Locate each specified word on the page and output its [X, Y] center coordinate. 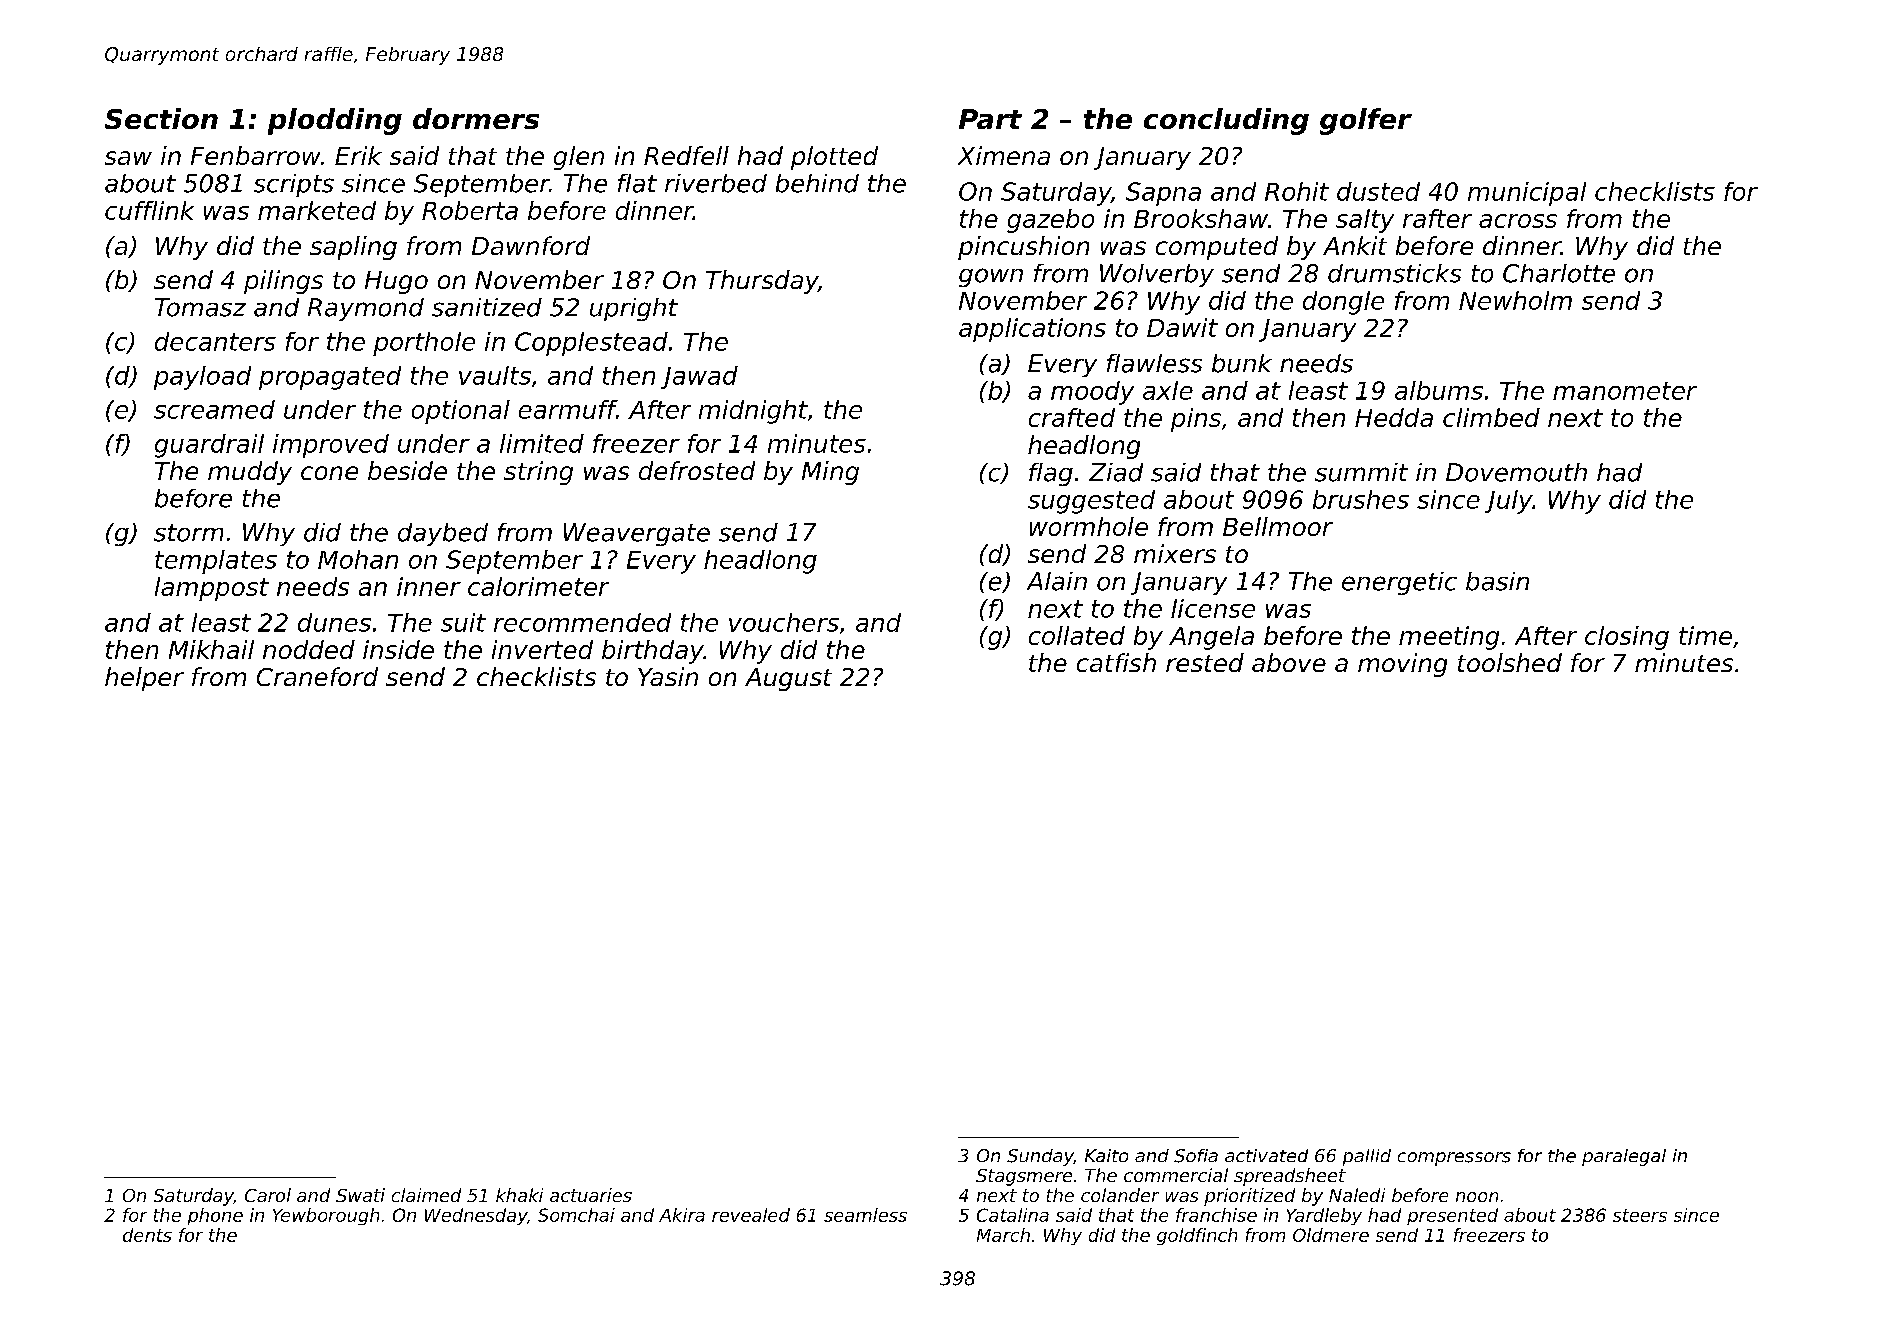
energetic [1399, 583]
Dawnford [531, 245]
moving [1402, 665]
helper [144, 679]
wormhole [1089, 526]
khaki [519, 1195]
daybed [443, 534]
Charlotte [1559, 273]
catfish [1116, 662]
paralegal [1624, 1157]
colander [1120, 1195]
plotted [834, 158]
